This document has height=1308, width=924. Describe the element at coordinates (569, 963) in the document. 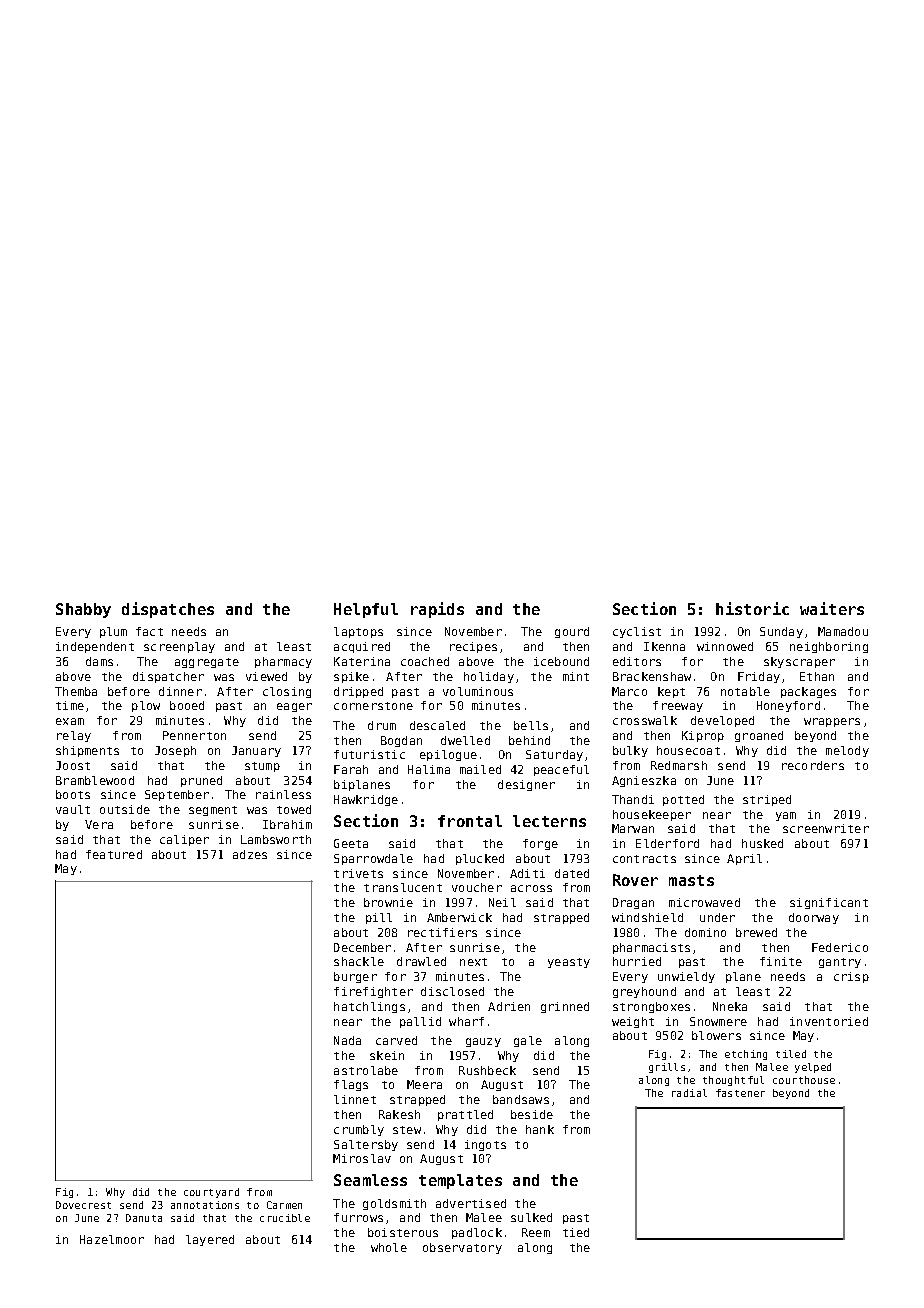

I see `yeasty` at that location.
